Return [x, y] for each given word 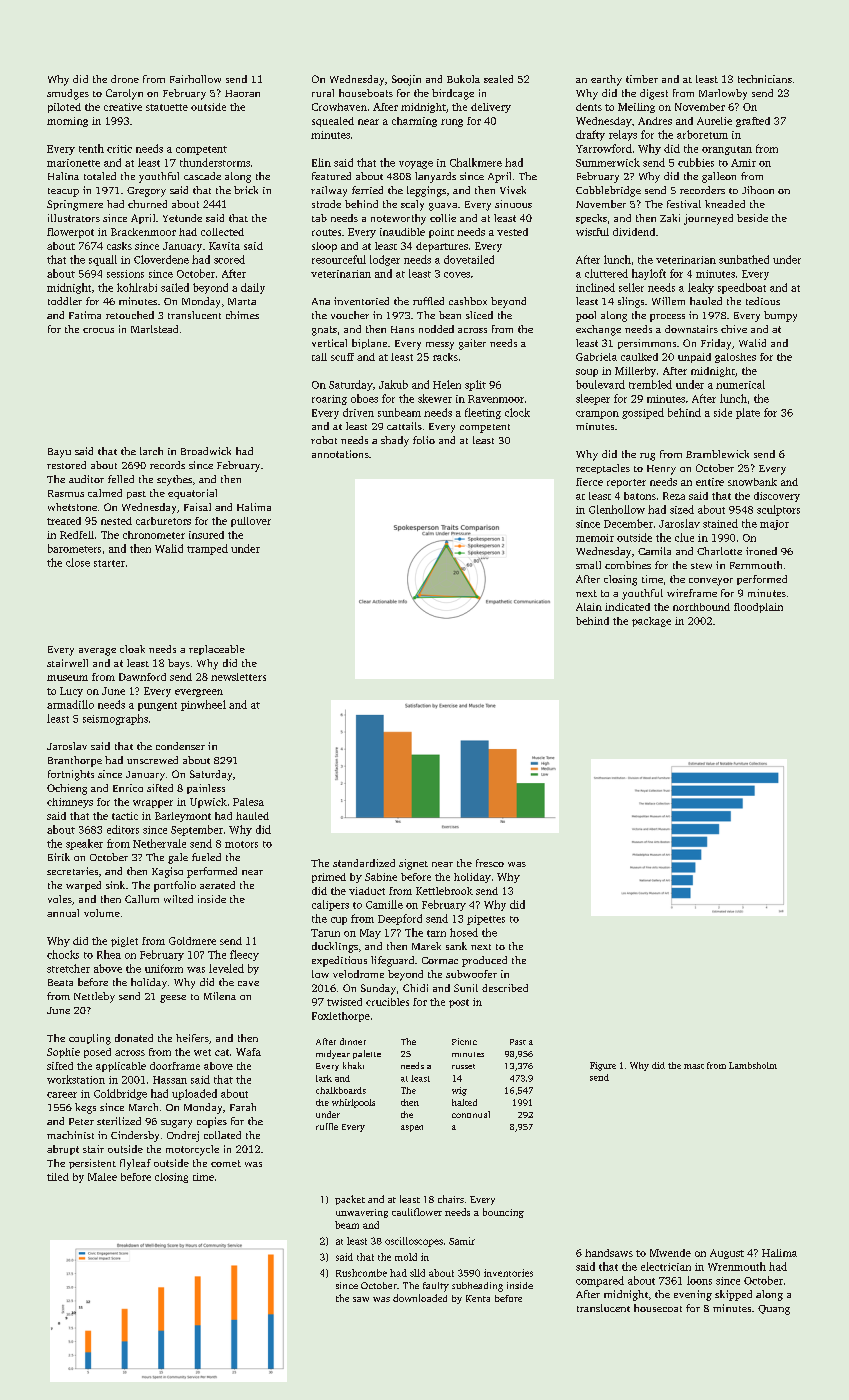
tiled [58, 1177]
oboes [364, 398]
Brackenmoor [143, 232]
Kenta [478, 1298]
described [505, 988]
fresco [490, 863]
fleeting [483, 413]
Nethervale [159, 843]
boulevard [600, 384]
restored [66, 465]
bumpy [780, 316]
